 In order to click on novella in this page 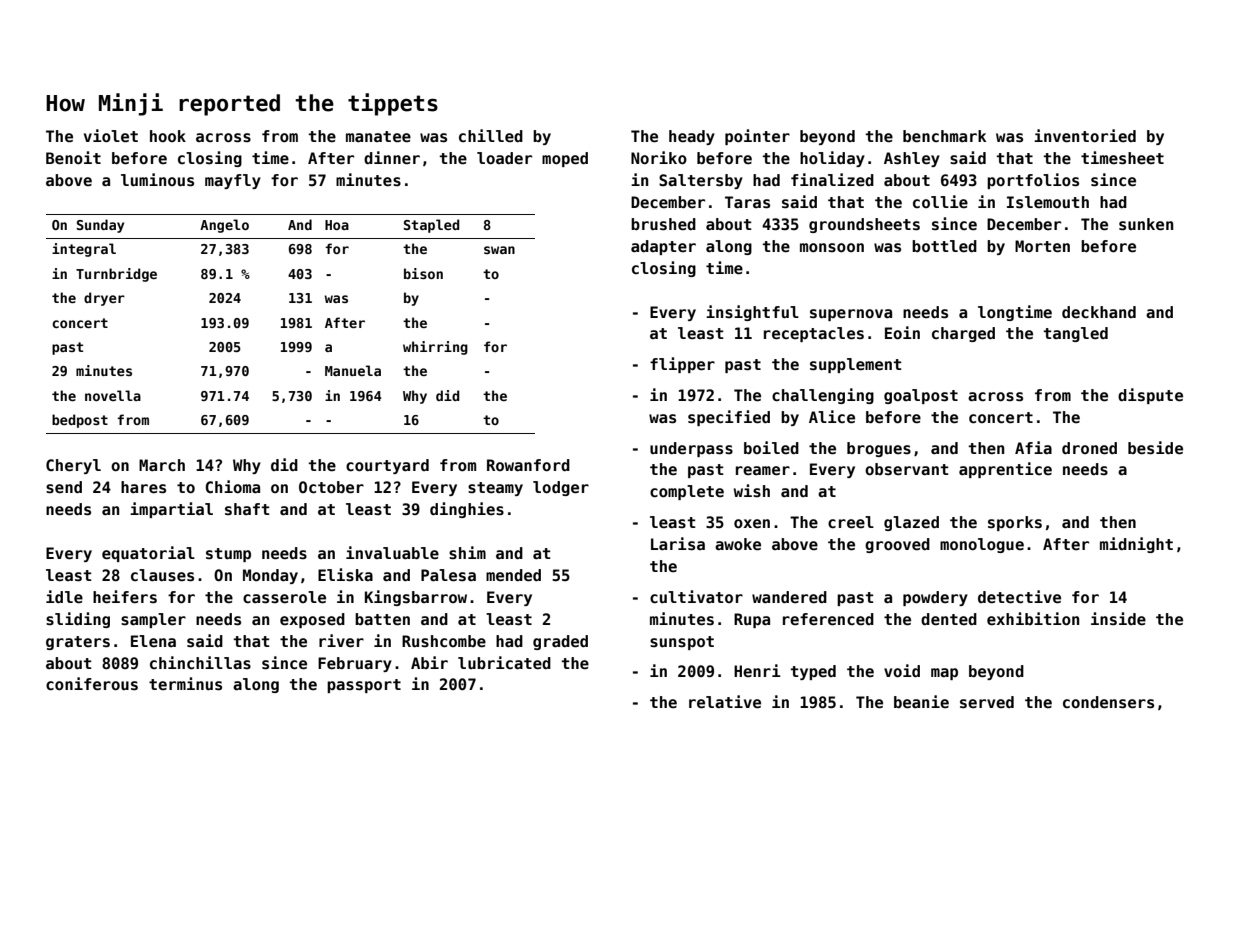, I will do `click(113, 395)`.
